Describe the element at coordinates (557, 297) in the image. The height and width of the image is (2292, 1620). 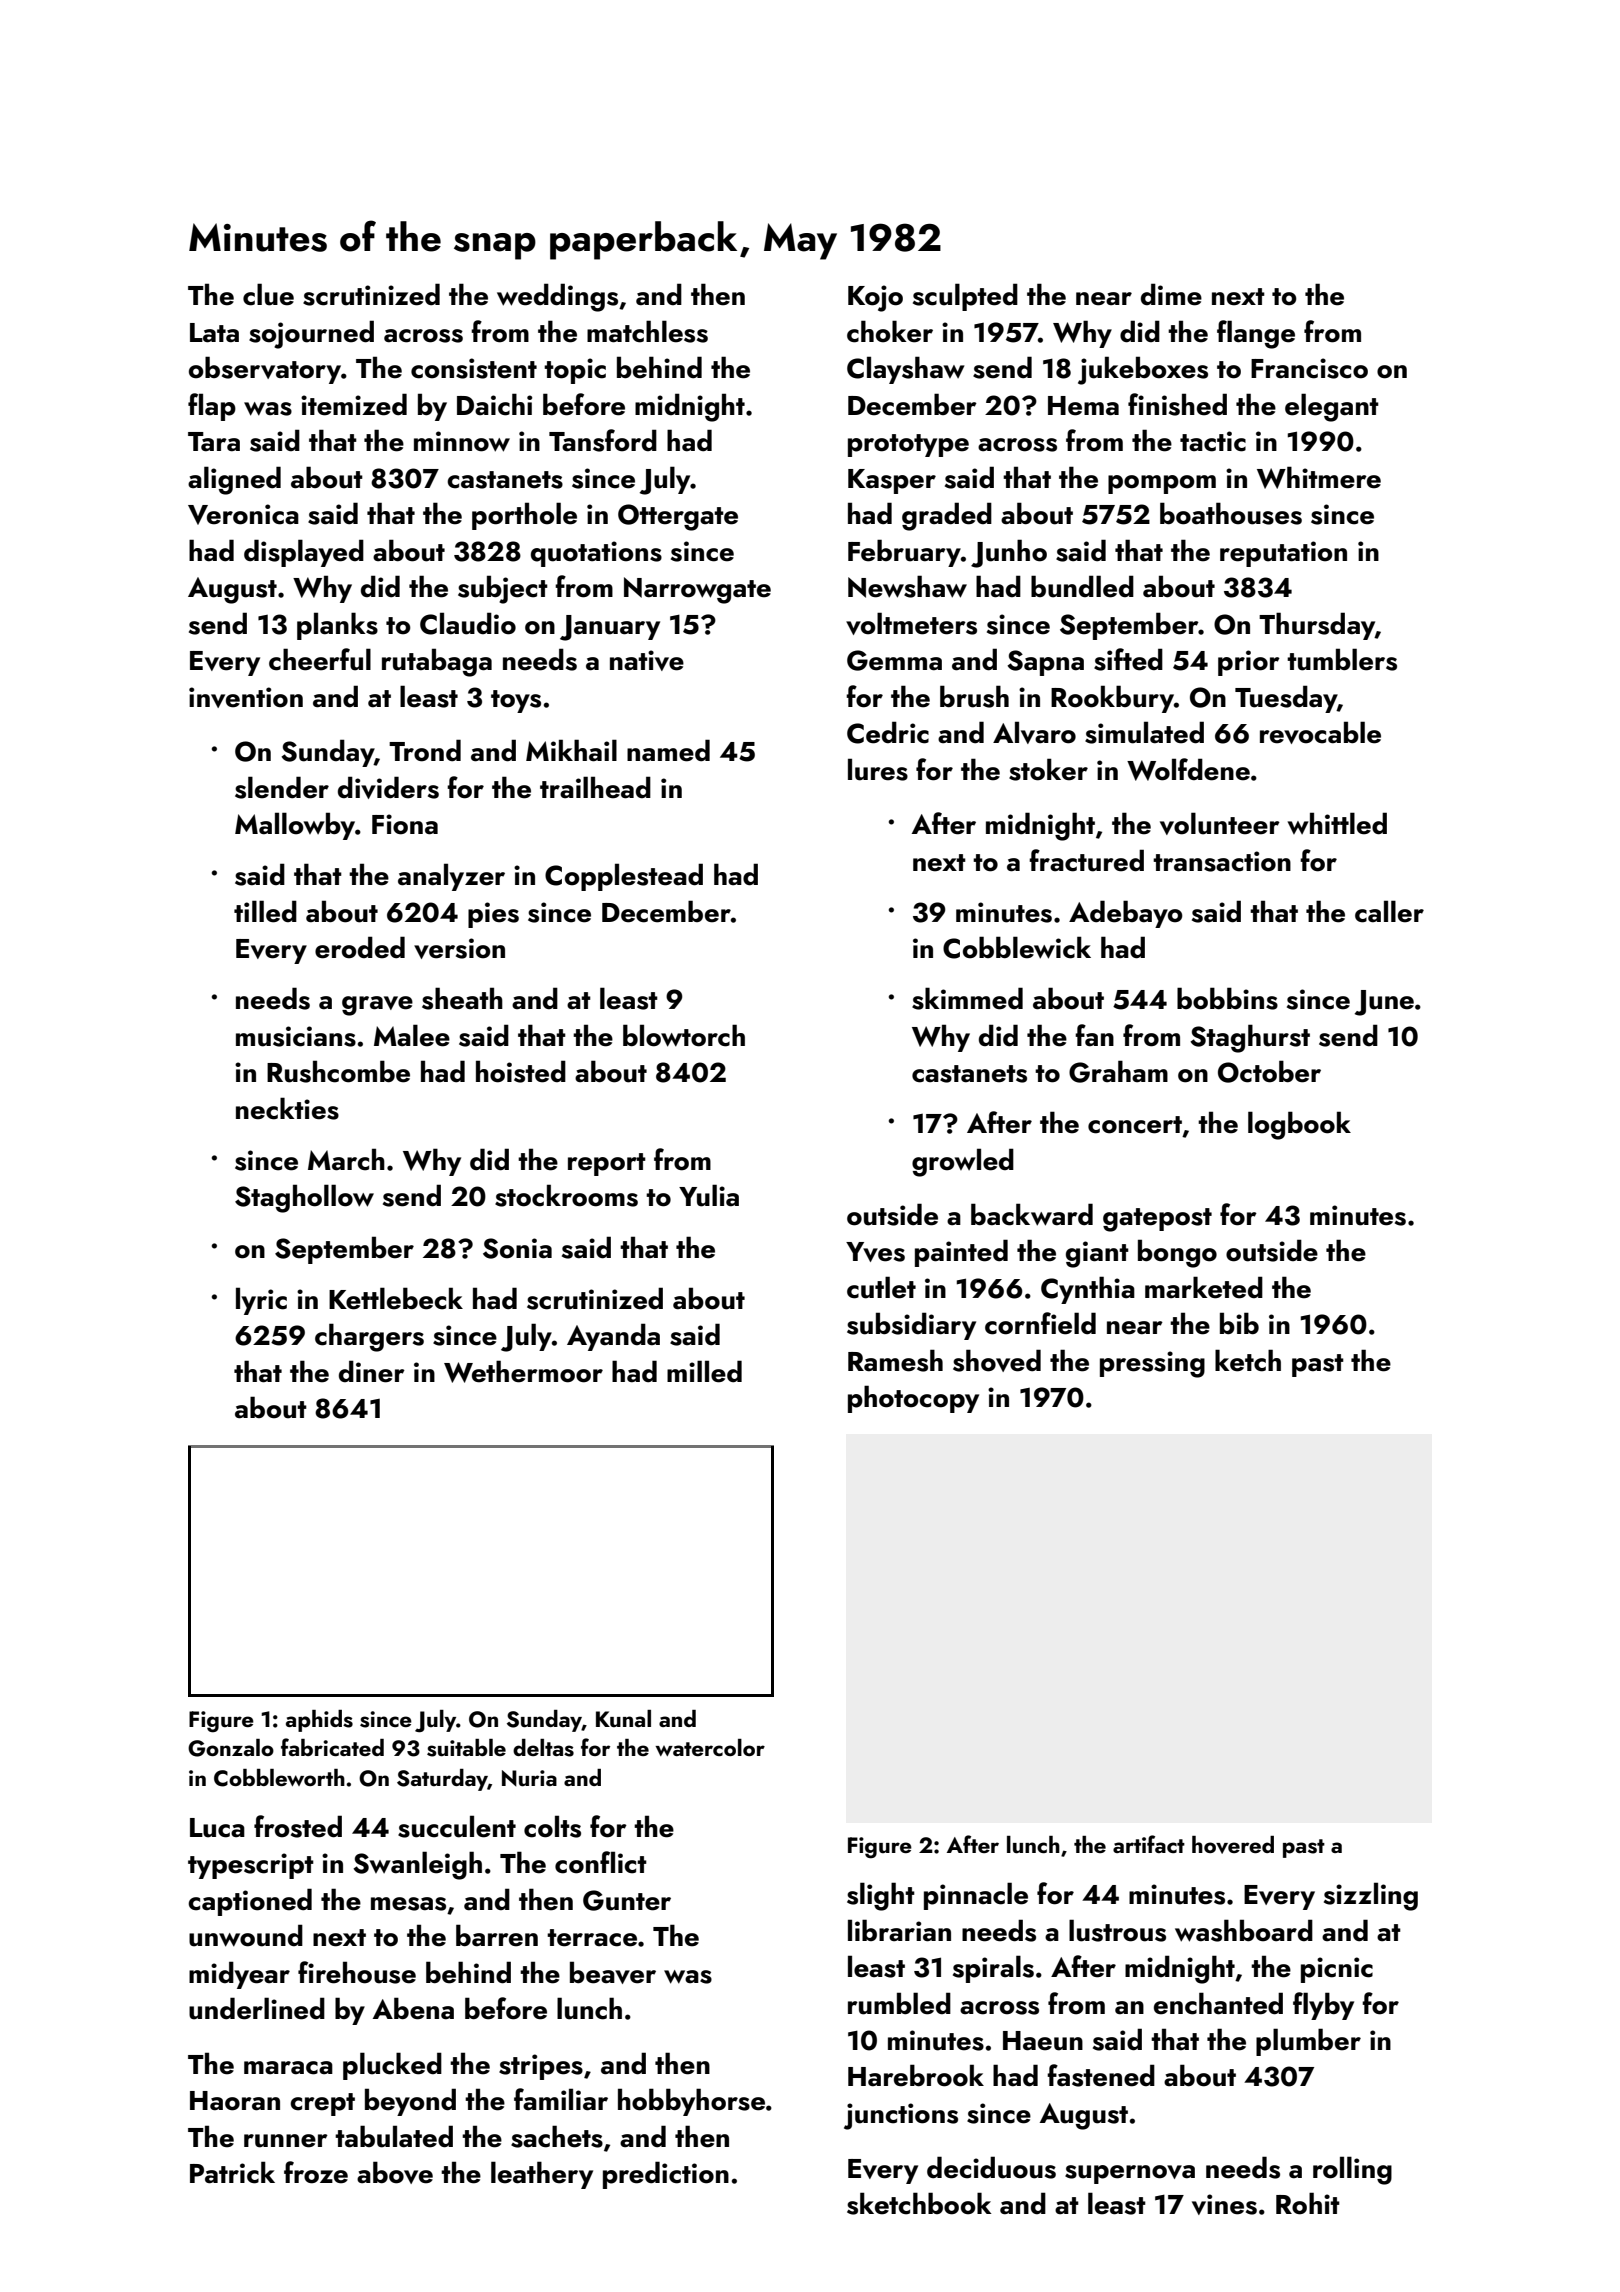
I see `weddings` at that location.
